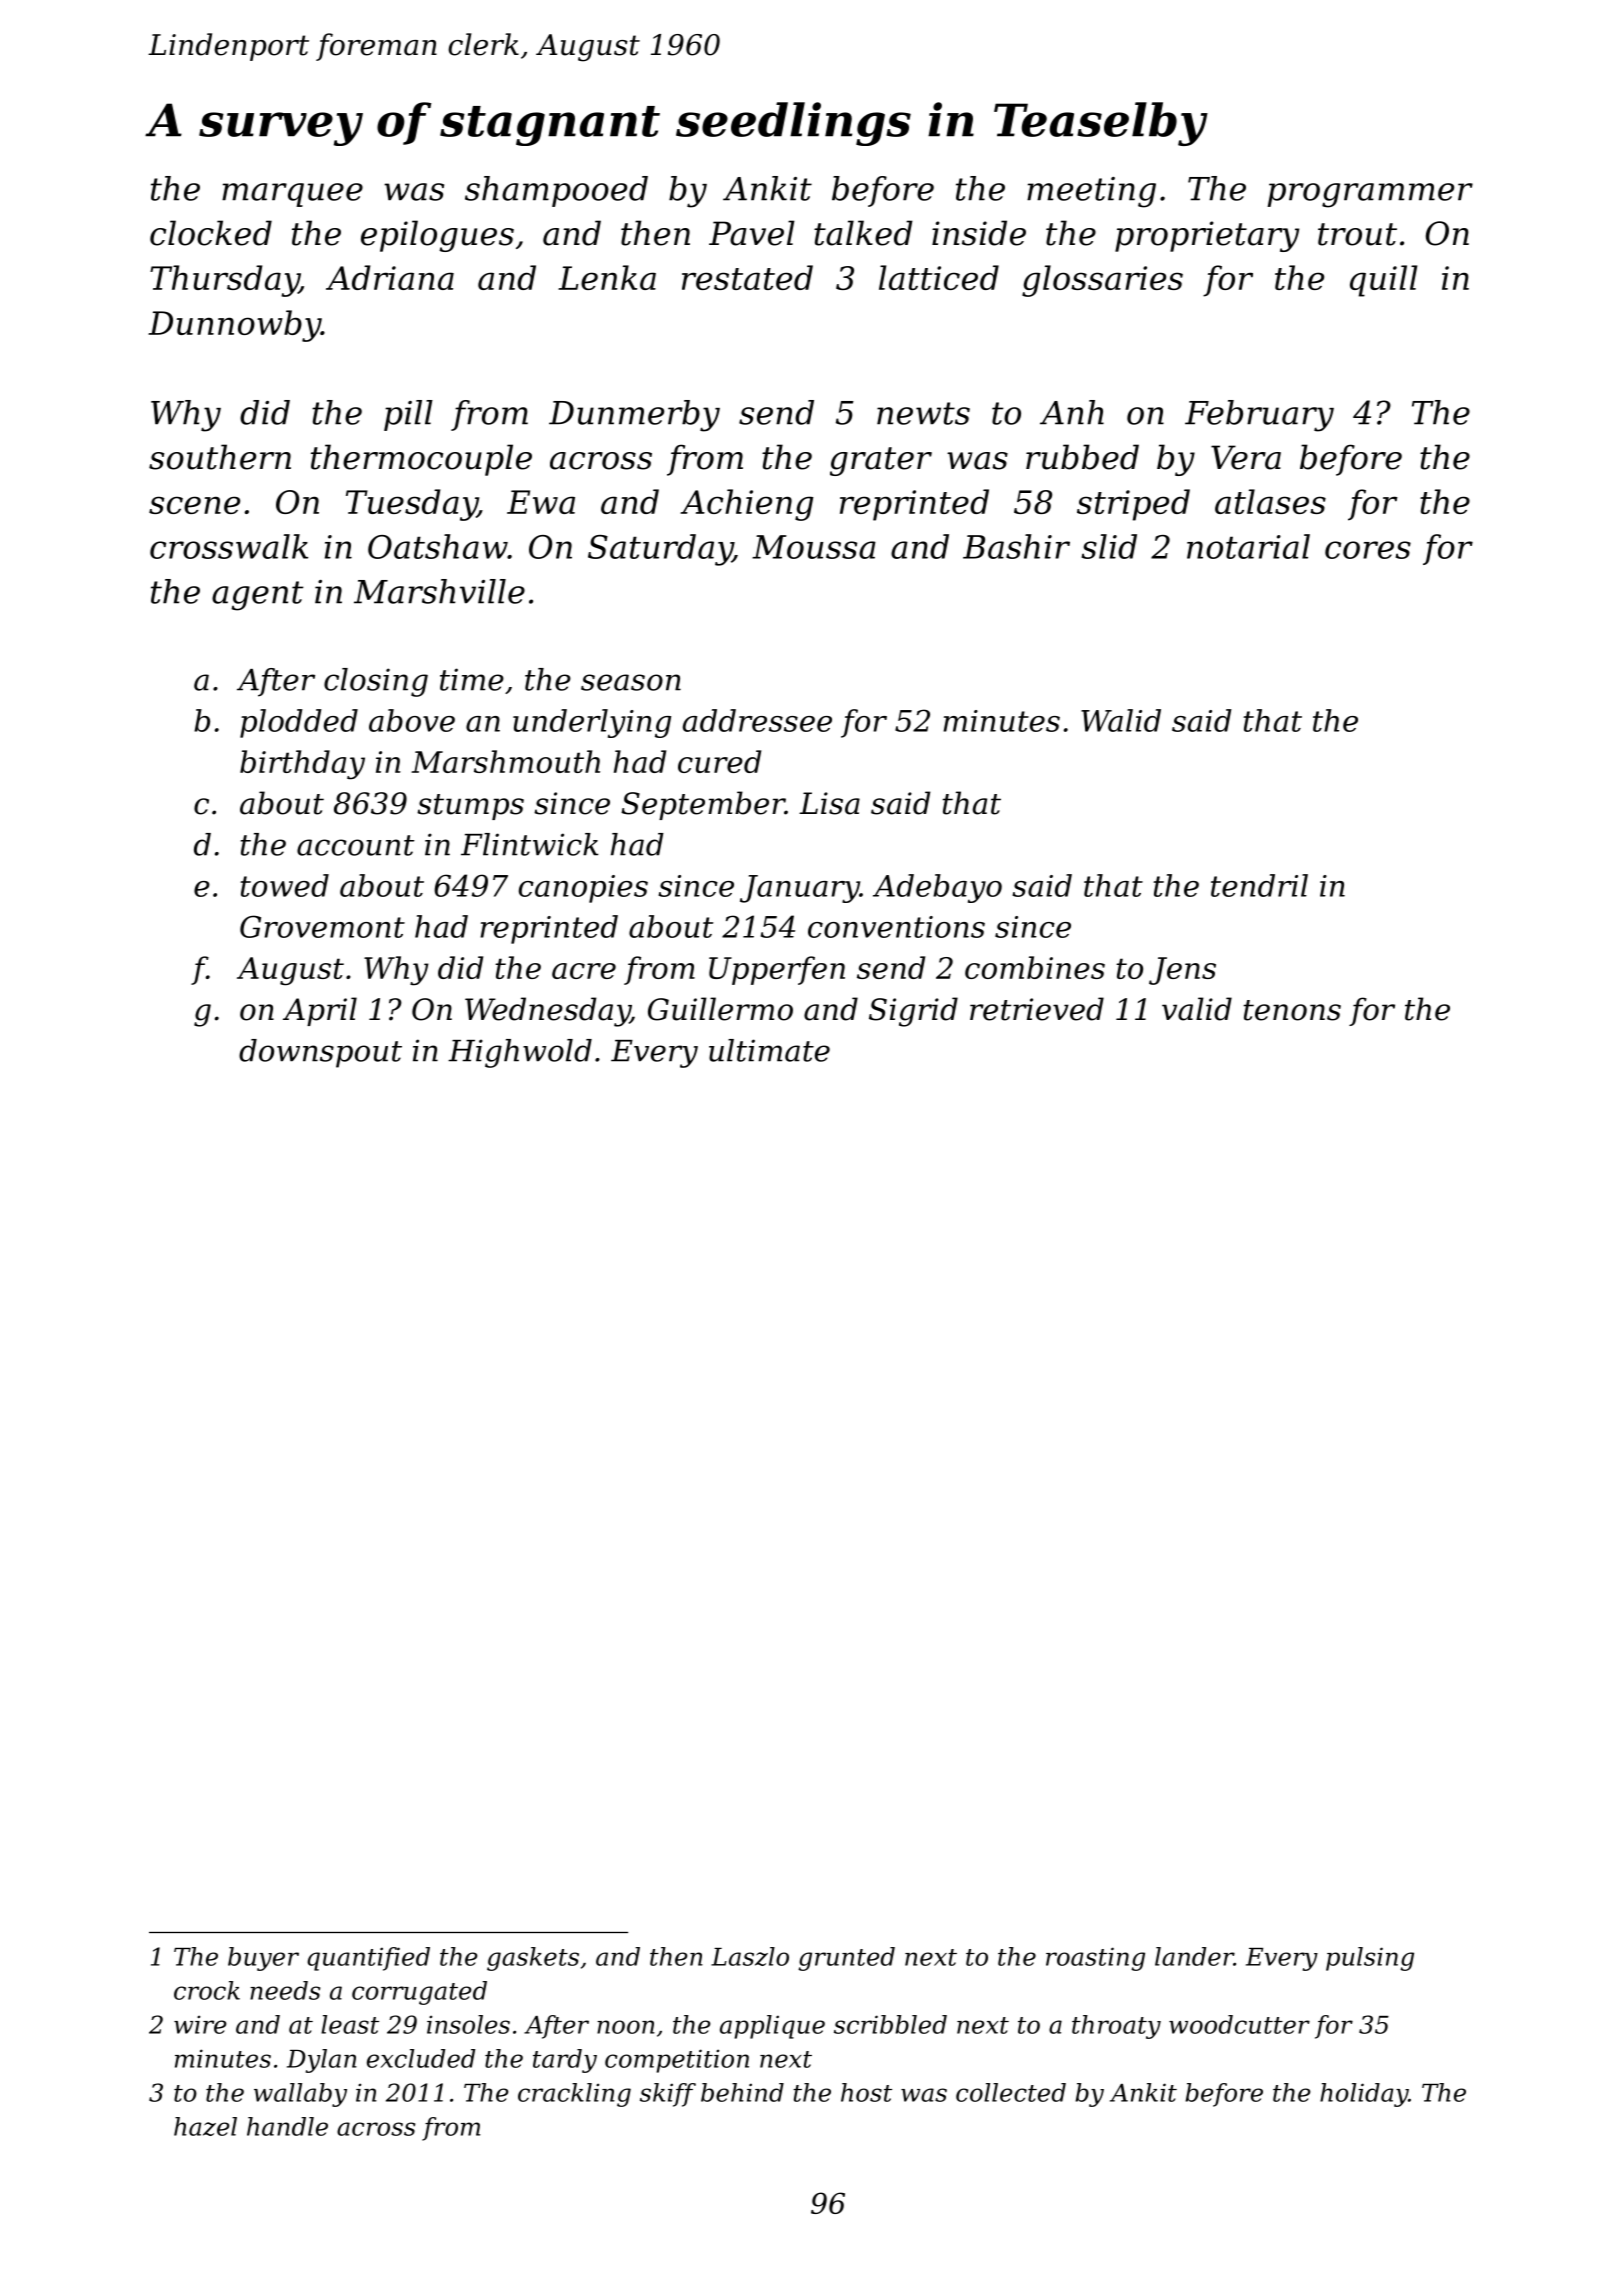  What do you see at coordinates (866, 2092) in the document?
I see `host` at bounding box center [866, 2092].
